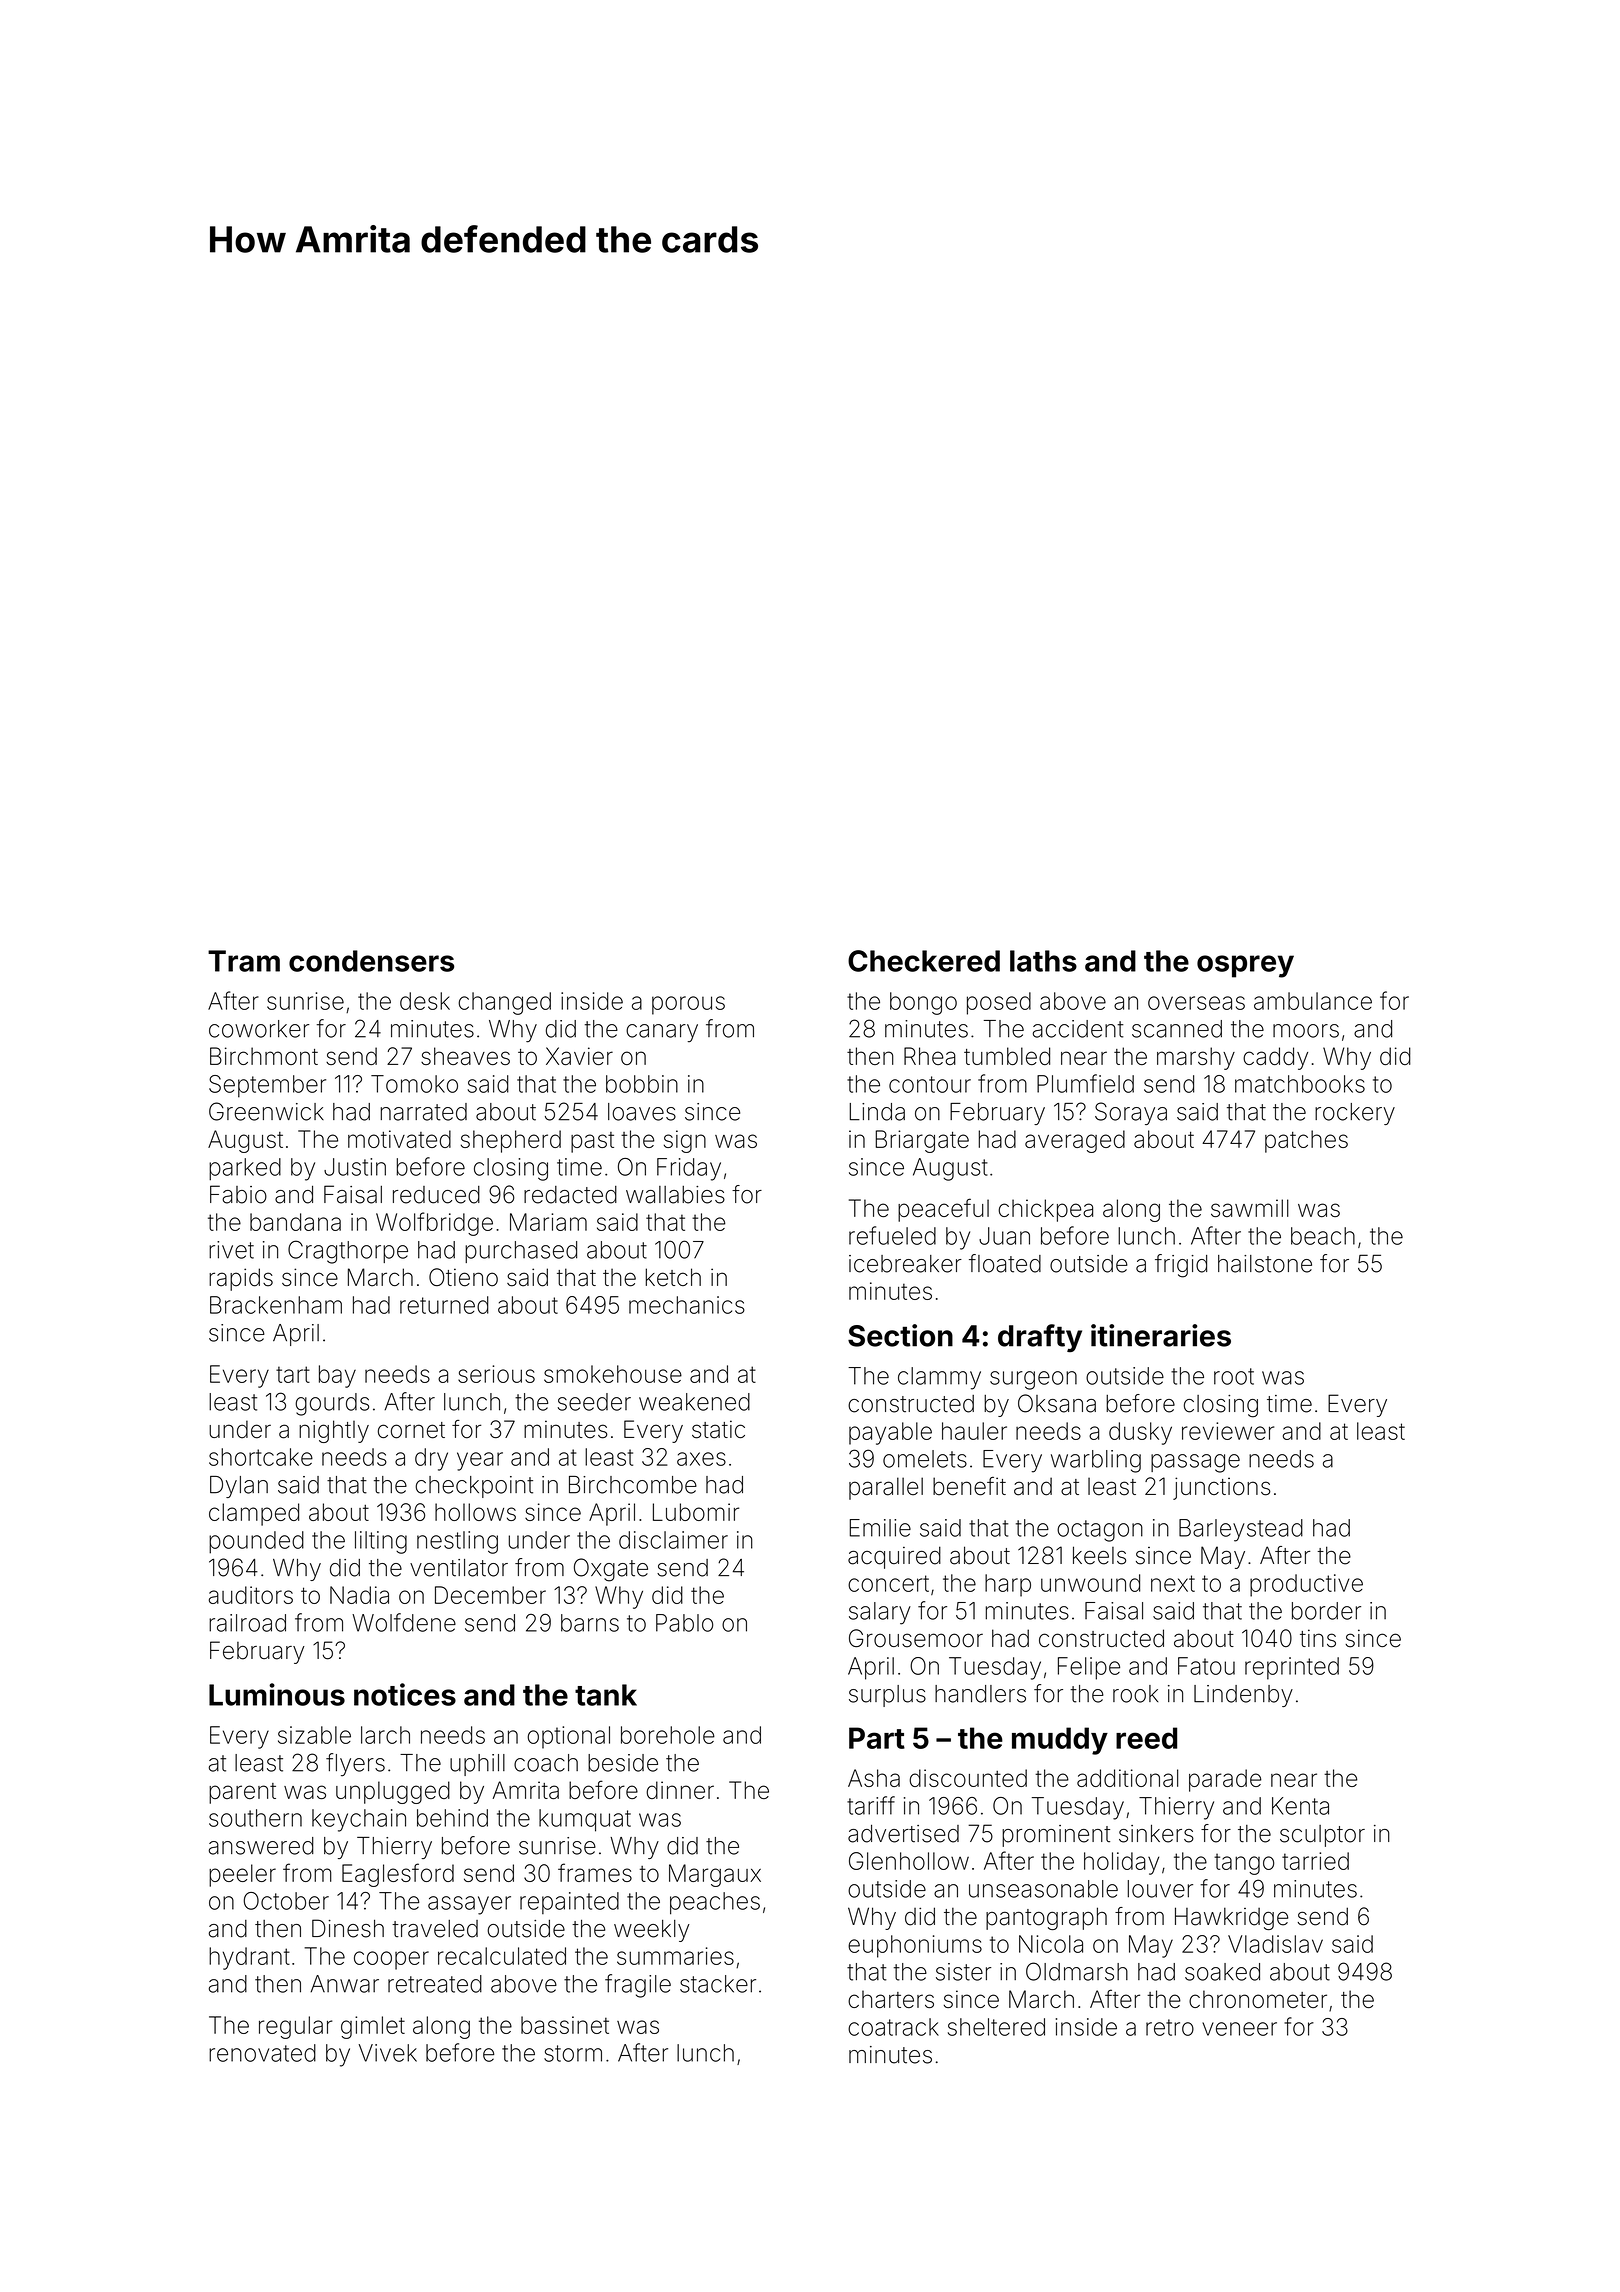 This screenshot has width=1620, height=2292. What do you see at coordinates (414, 1084) in the screenshot?
I see `Tomoko` at bounding box center [414, 1084].
